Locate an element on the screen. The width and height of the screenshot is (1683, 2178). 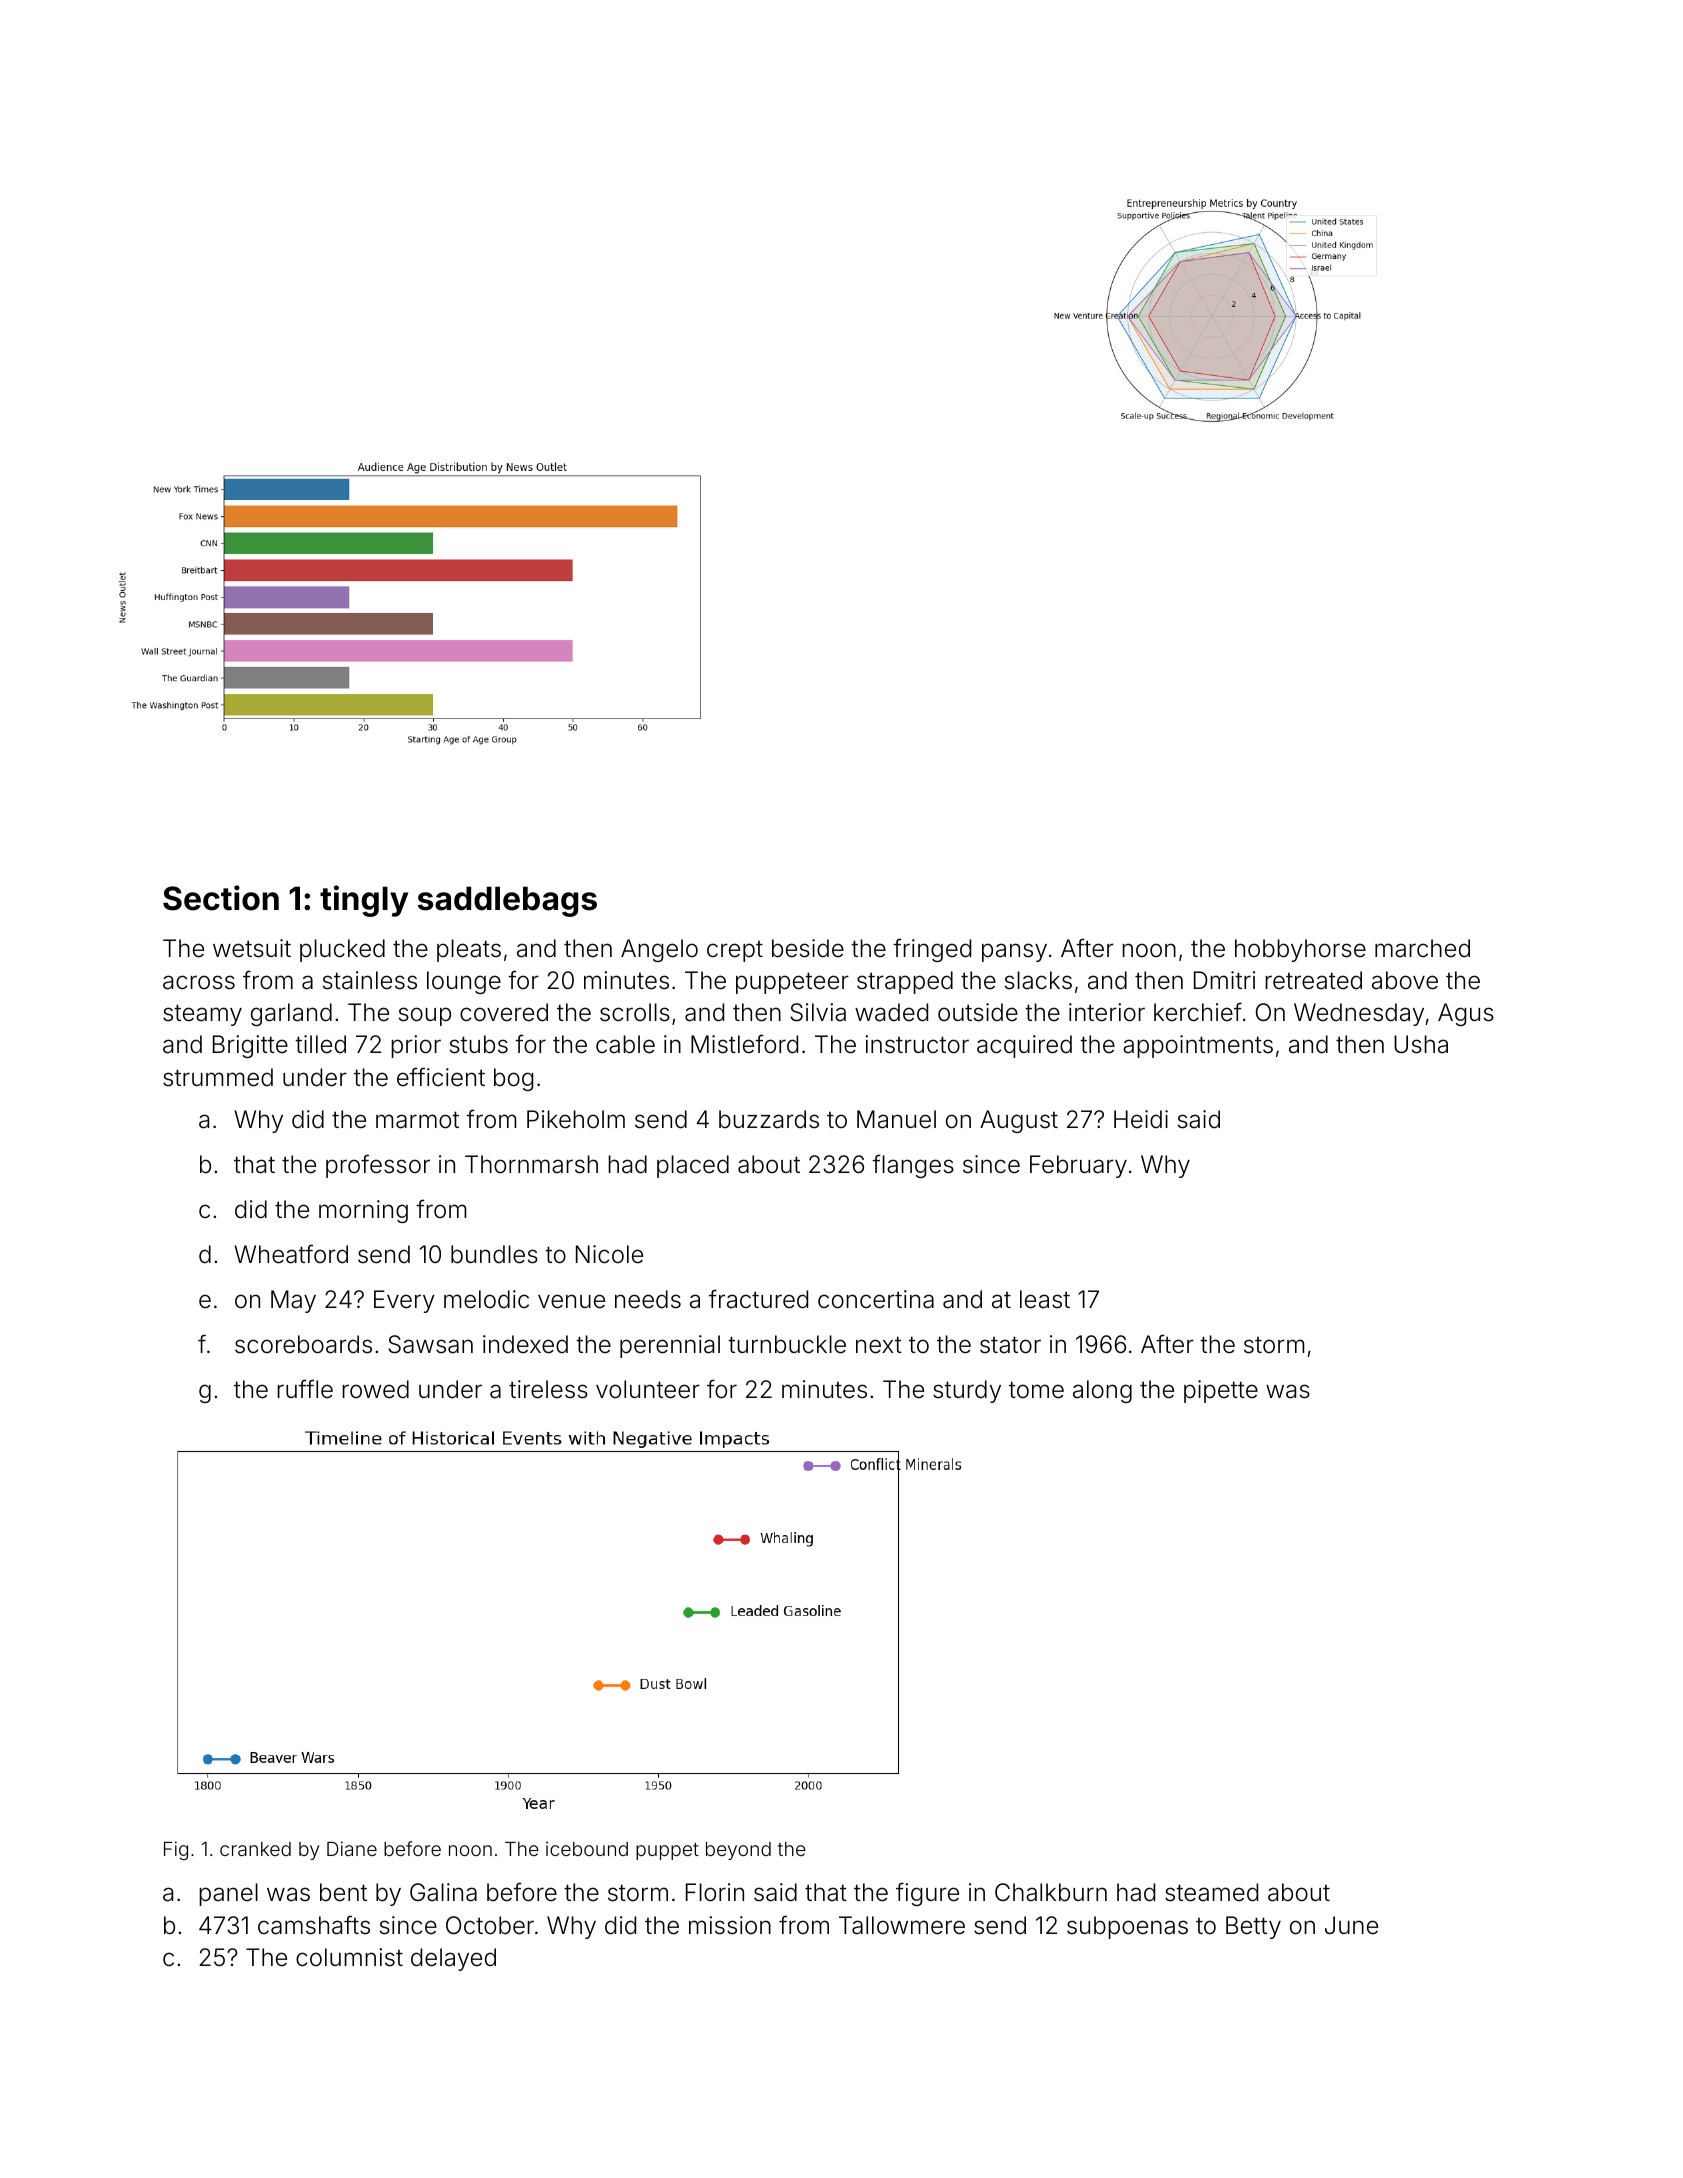
buzzards is located at coordinates (769, 1119).
